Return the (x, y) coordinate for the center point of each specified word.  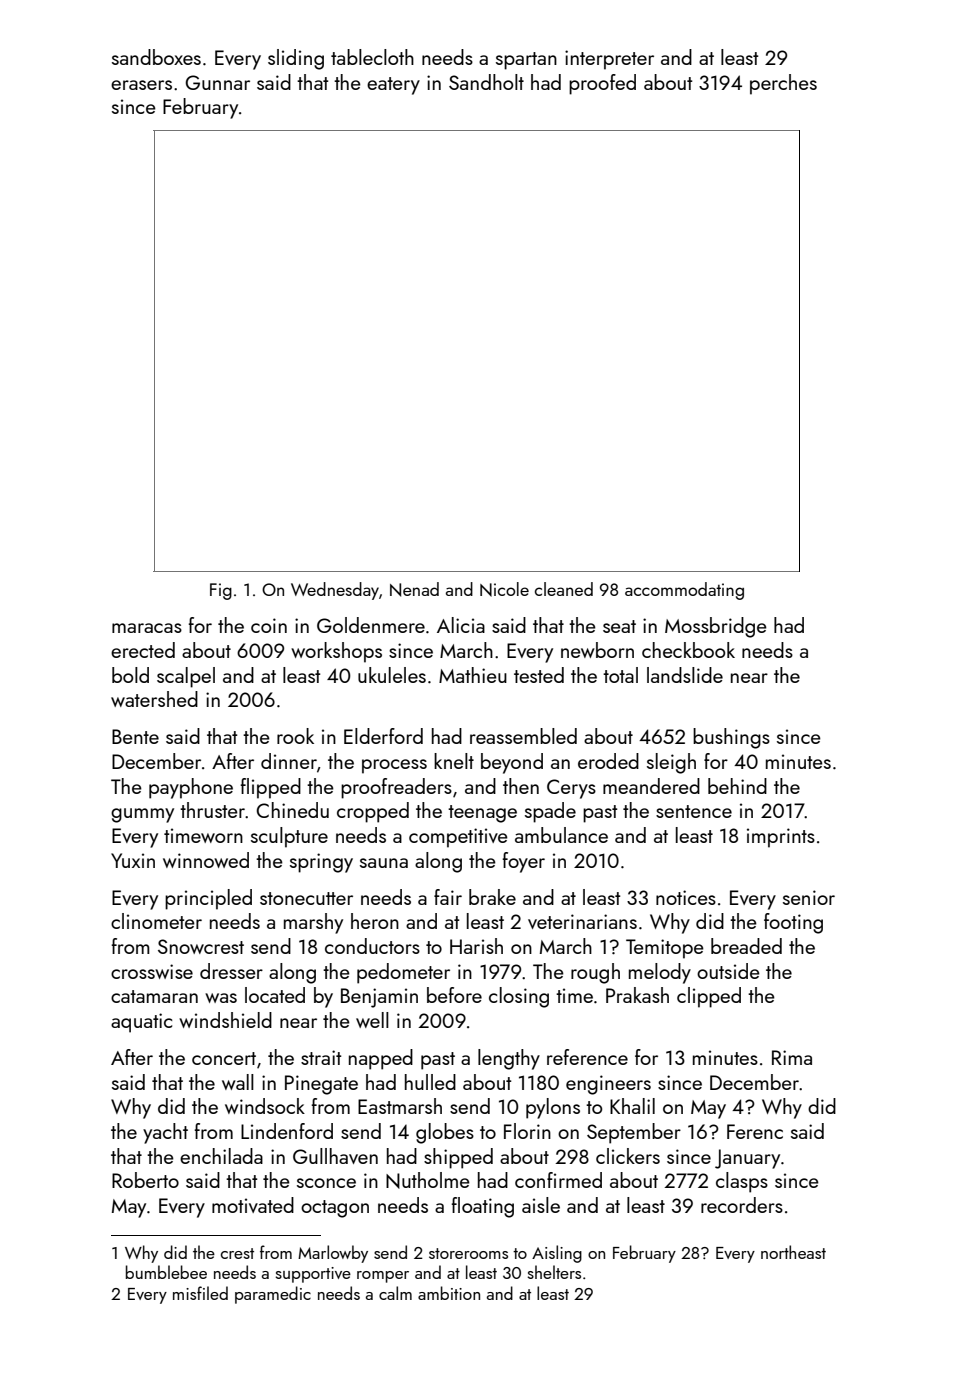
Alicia (461, 625)
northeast (793, 1252)
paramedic (273, 1295)
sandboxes (156, 57)
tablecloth (372, 57)
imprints (781, 838)
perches (783, 84)
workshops (336, 652)
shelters (554, 1272)
